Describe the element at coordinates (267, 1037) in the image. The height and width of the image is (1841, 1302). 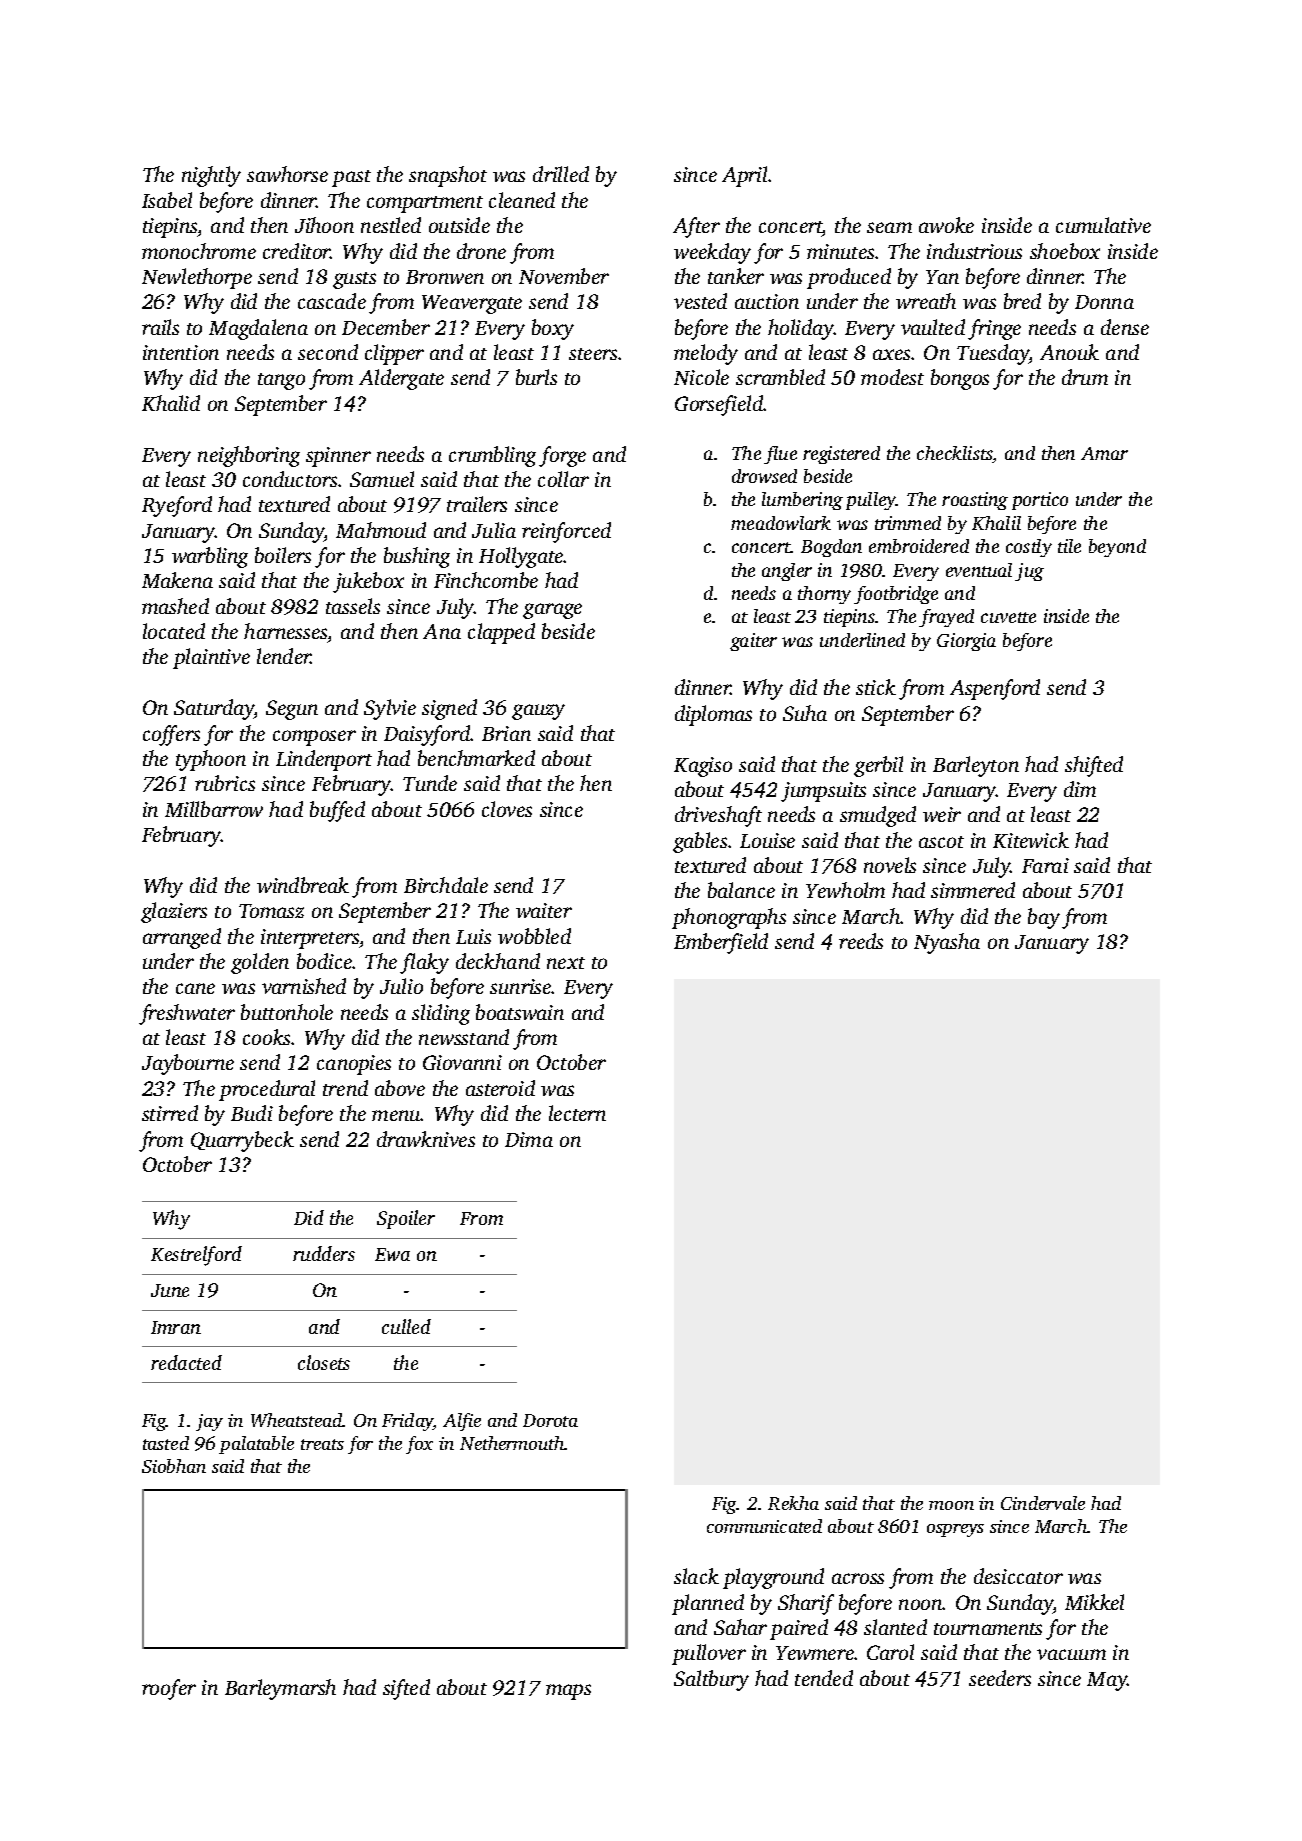
I see `cooks` at that location.
